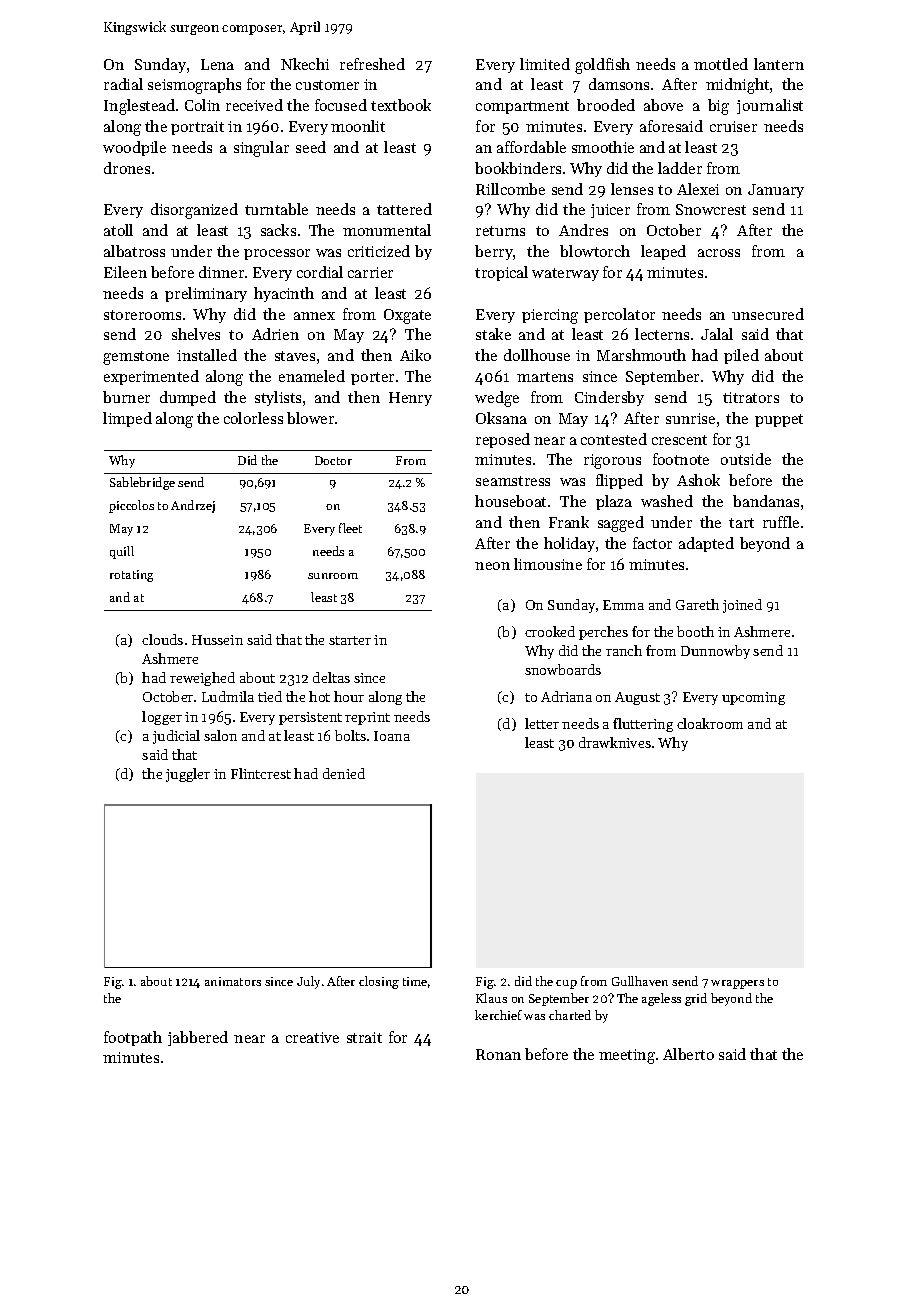  I want to click on letter, so click(542, 723).
